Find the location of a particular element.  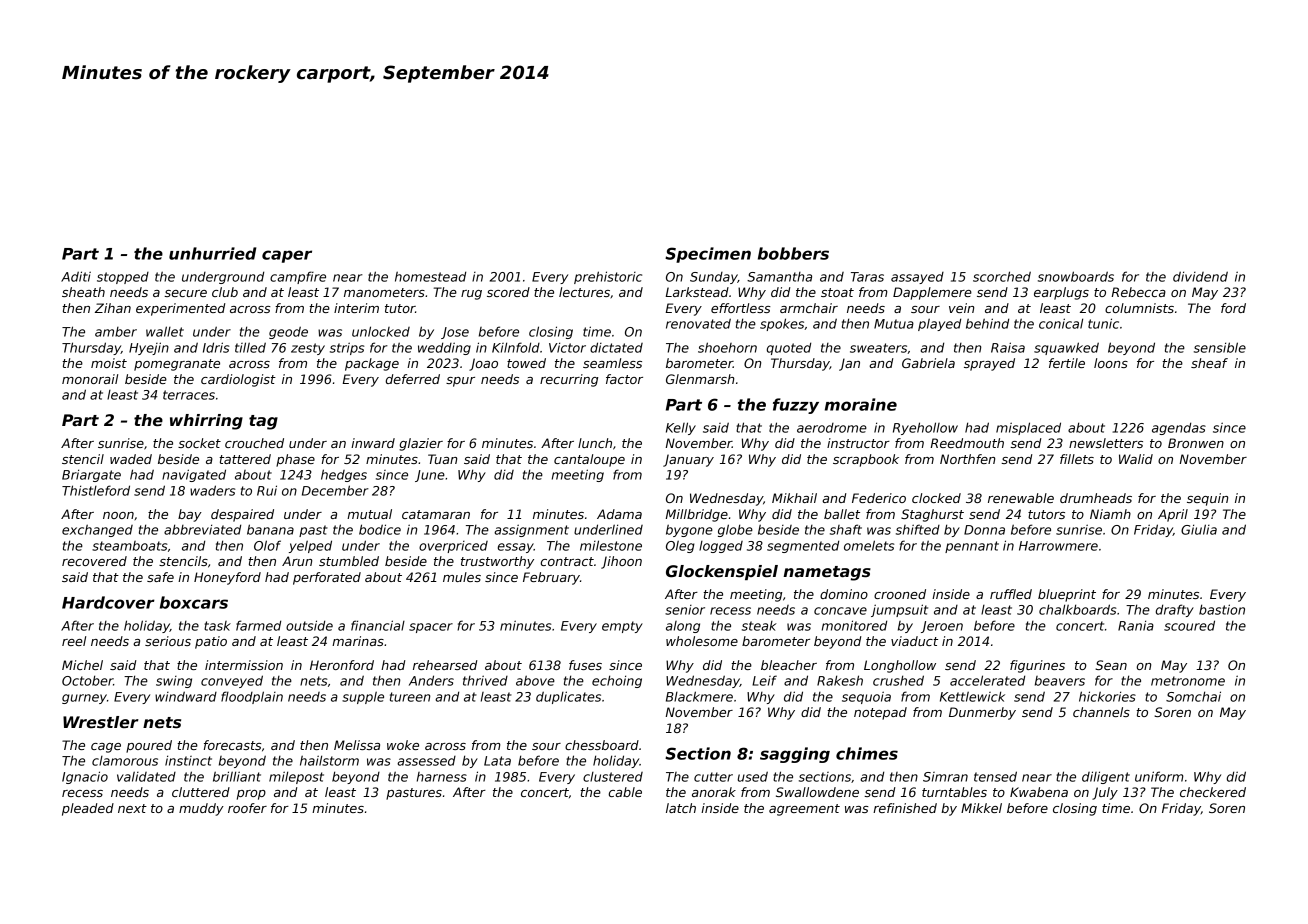

exchanged is located at coordinates (97, 530).
